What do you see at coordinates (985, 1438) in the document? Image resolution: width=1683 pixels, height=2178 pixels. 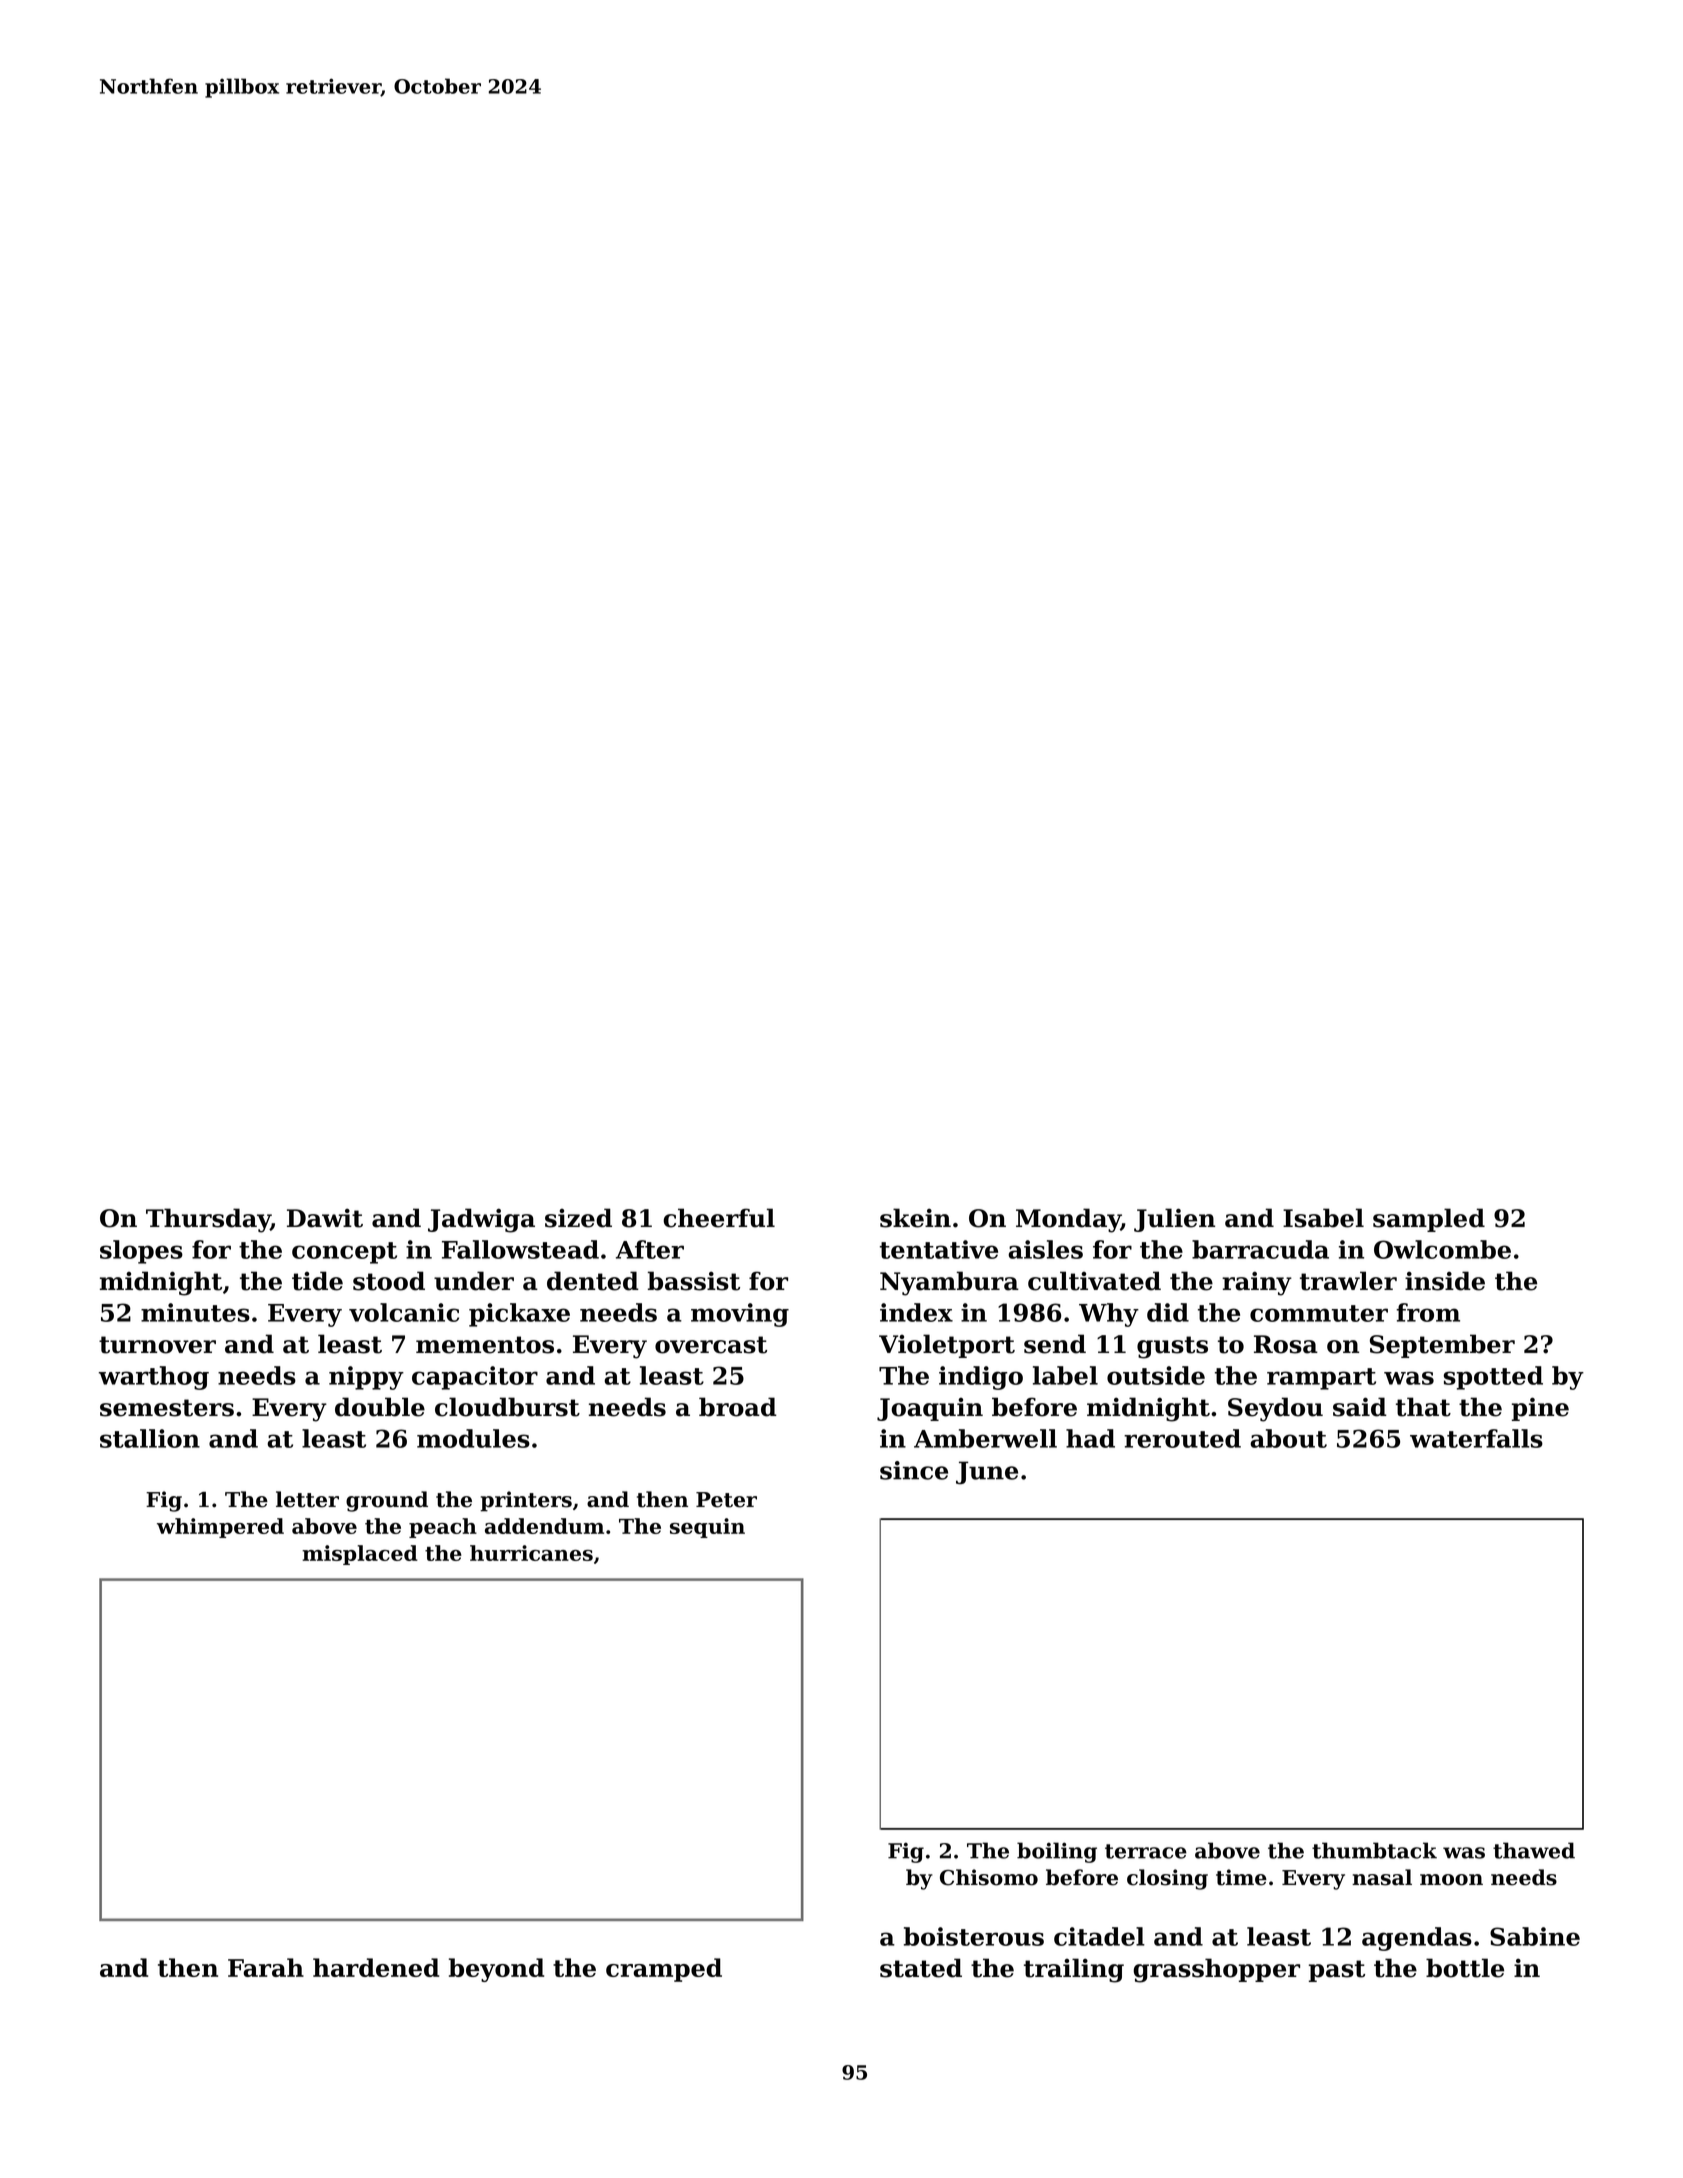 I see `Amberwell` at bounding box center [985, 1438].
